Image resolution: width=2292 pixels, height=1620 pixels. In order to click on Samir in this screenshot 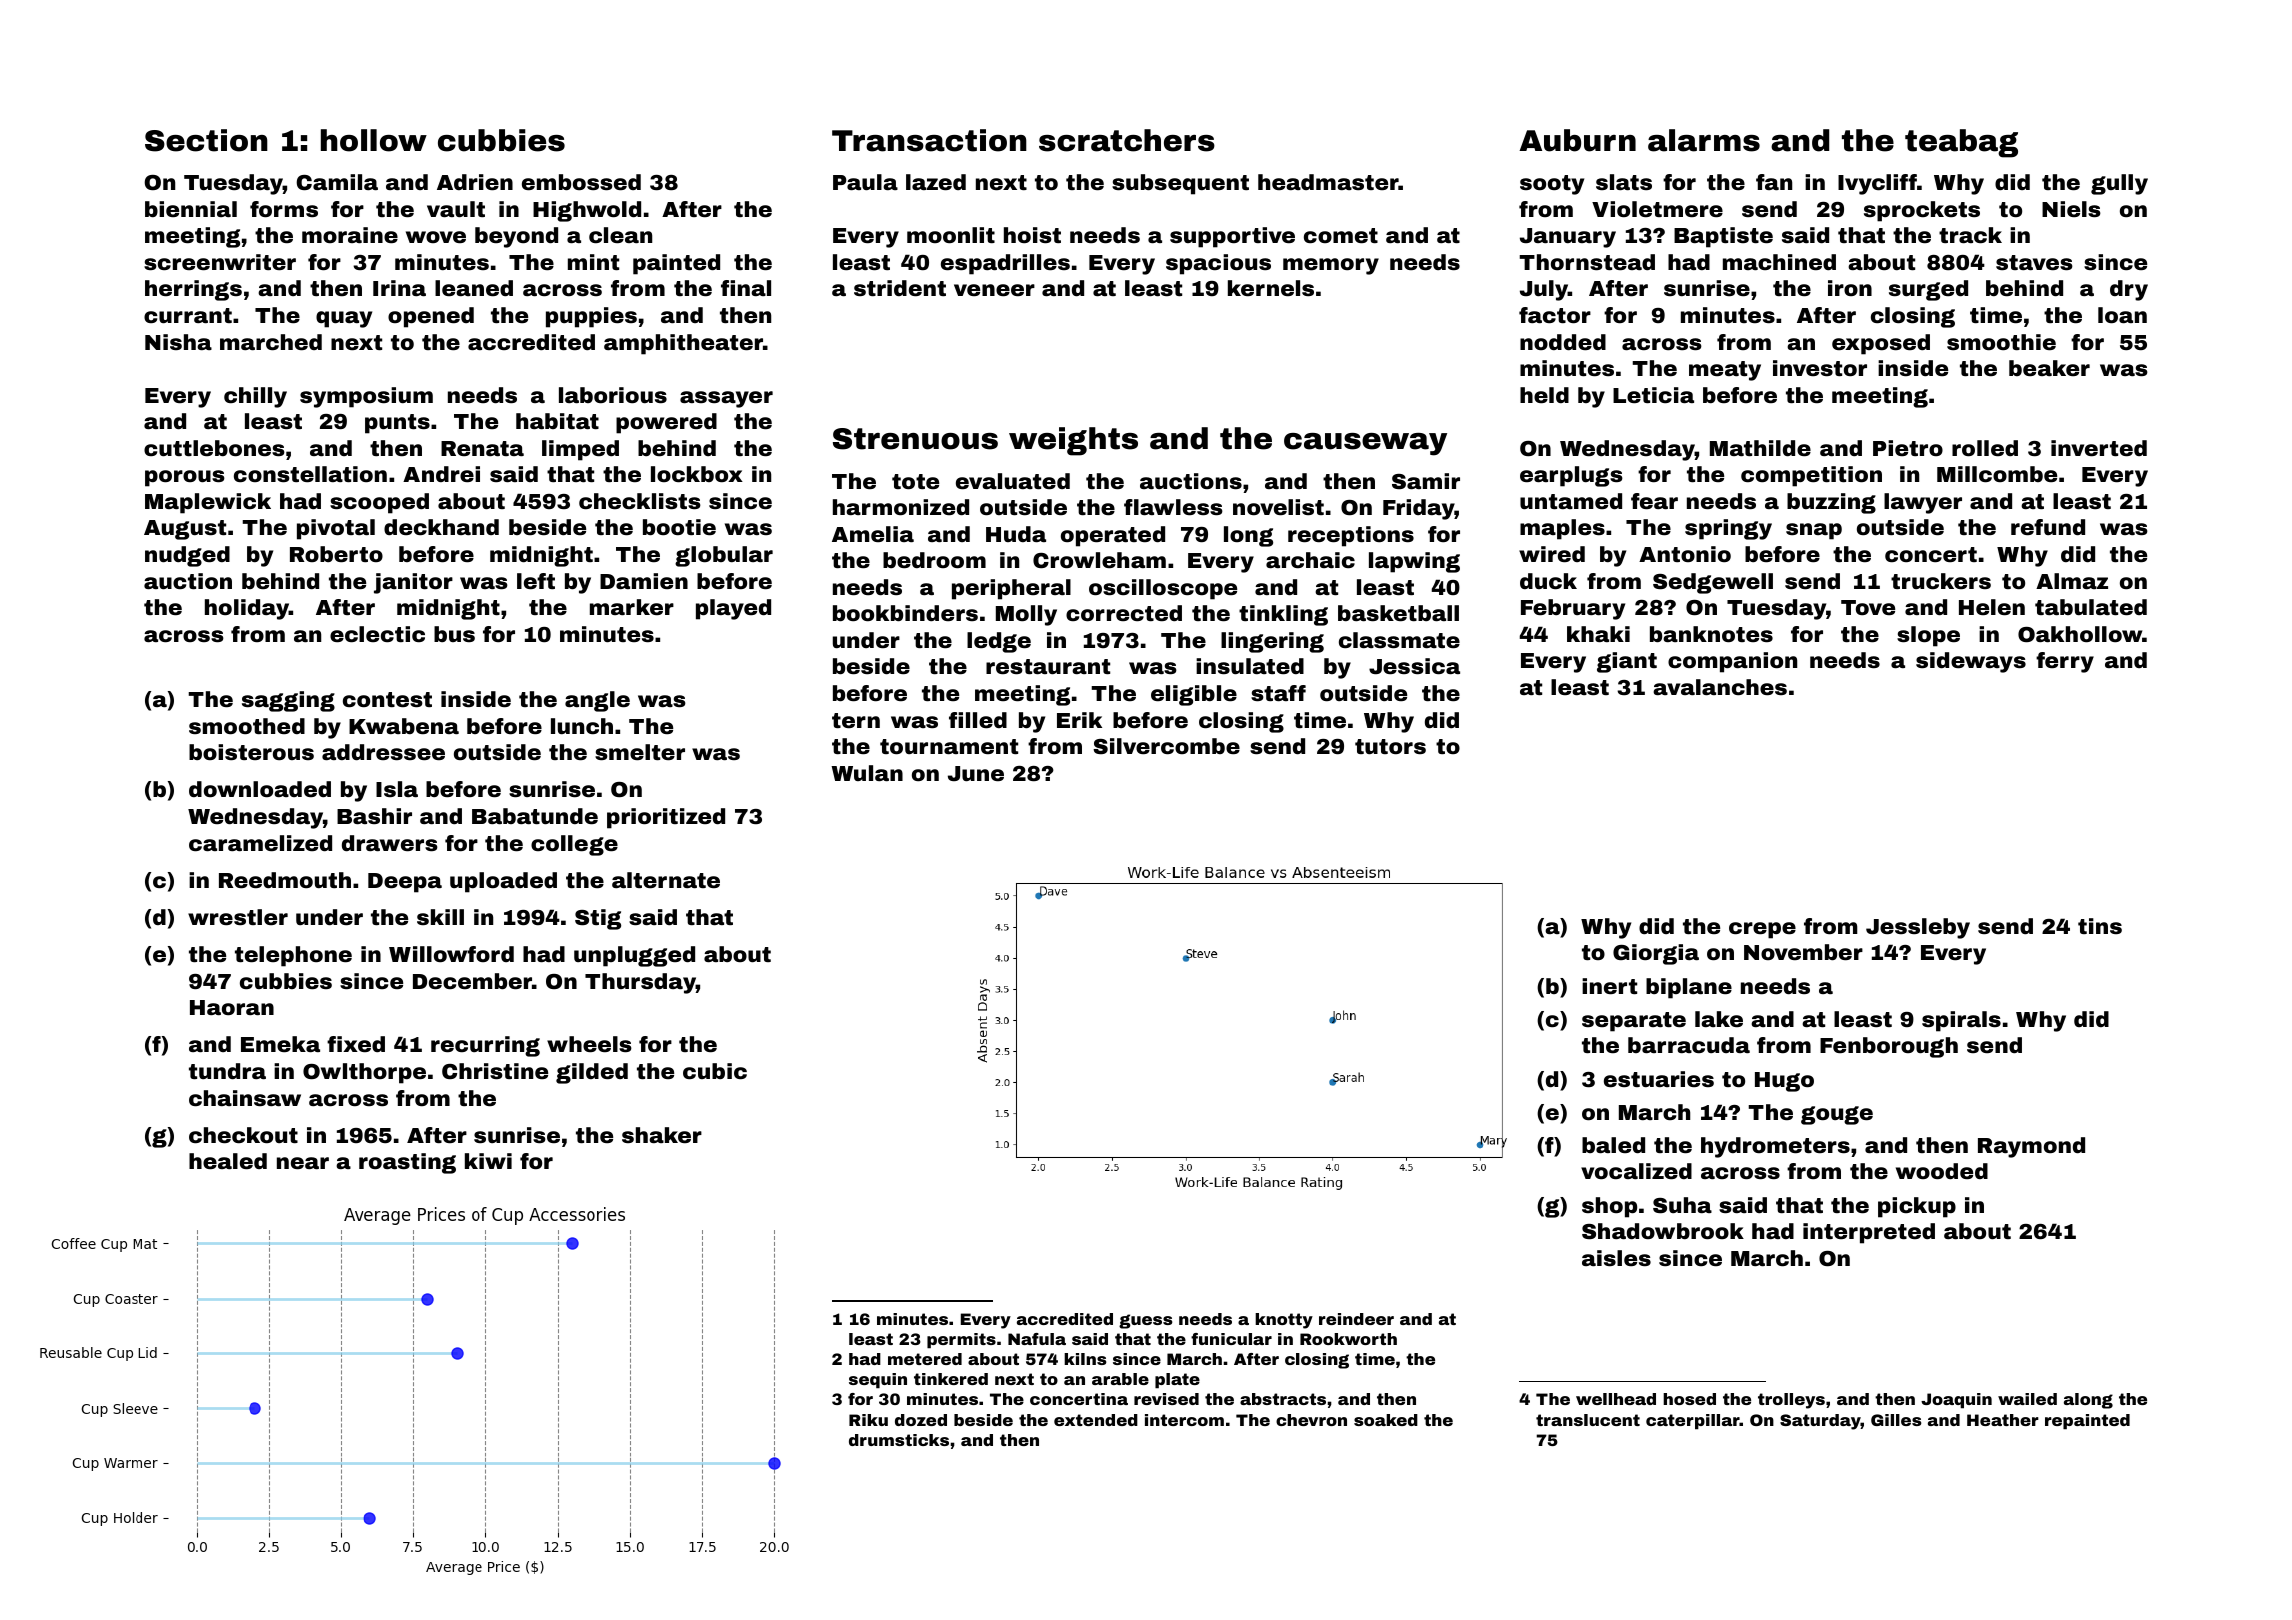, I will do `click(1426, 481)`.
